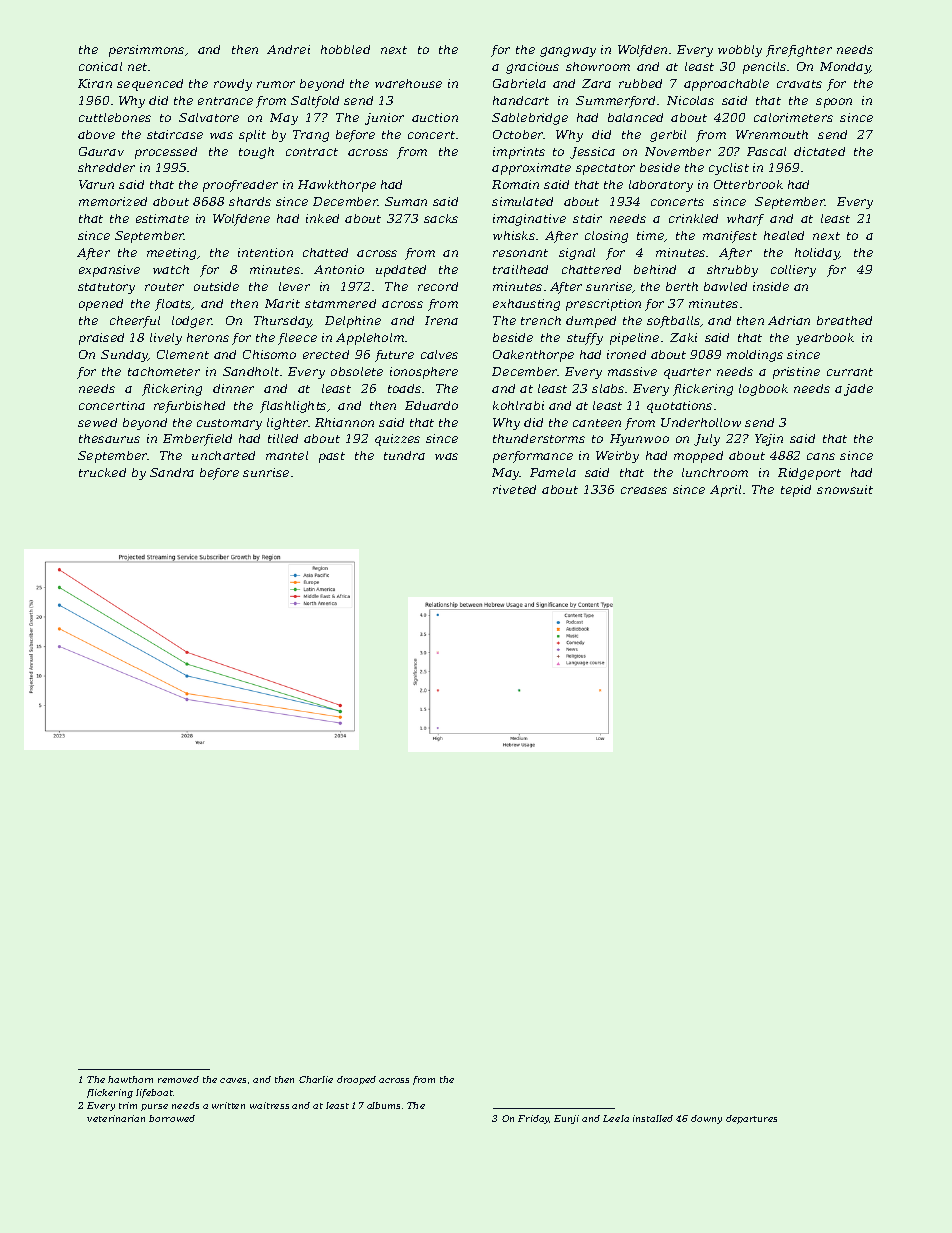  I want to click on Leela, so click(616, 1118).
